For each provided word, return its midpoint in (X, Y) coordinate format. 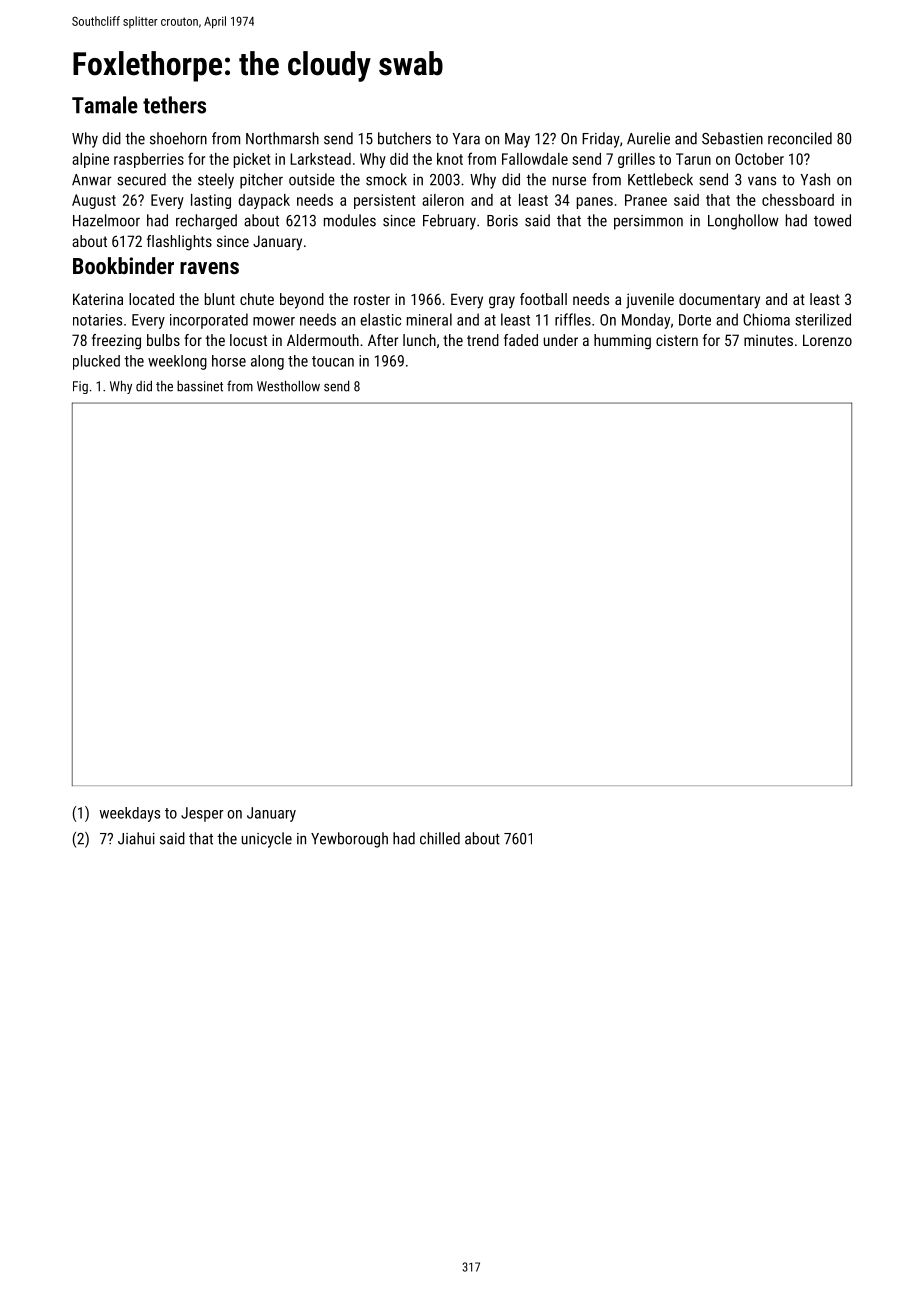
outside (312, 179)
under (561, 340)
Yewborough (349, 840)
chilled (440, 838)
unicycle (267, 840)
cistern (677, 340)
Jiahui (136, 838)
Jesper (202, 814)
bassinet (200, 386)
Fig (80, 387)
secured (141, 179)
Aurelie (648, 138)
